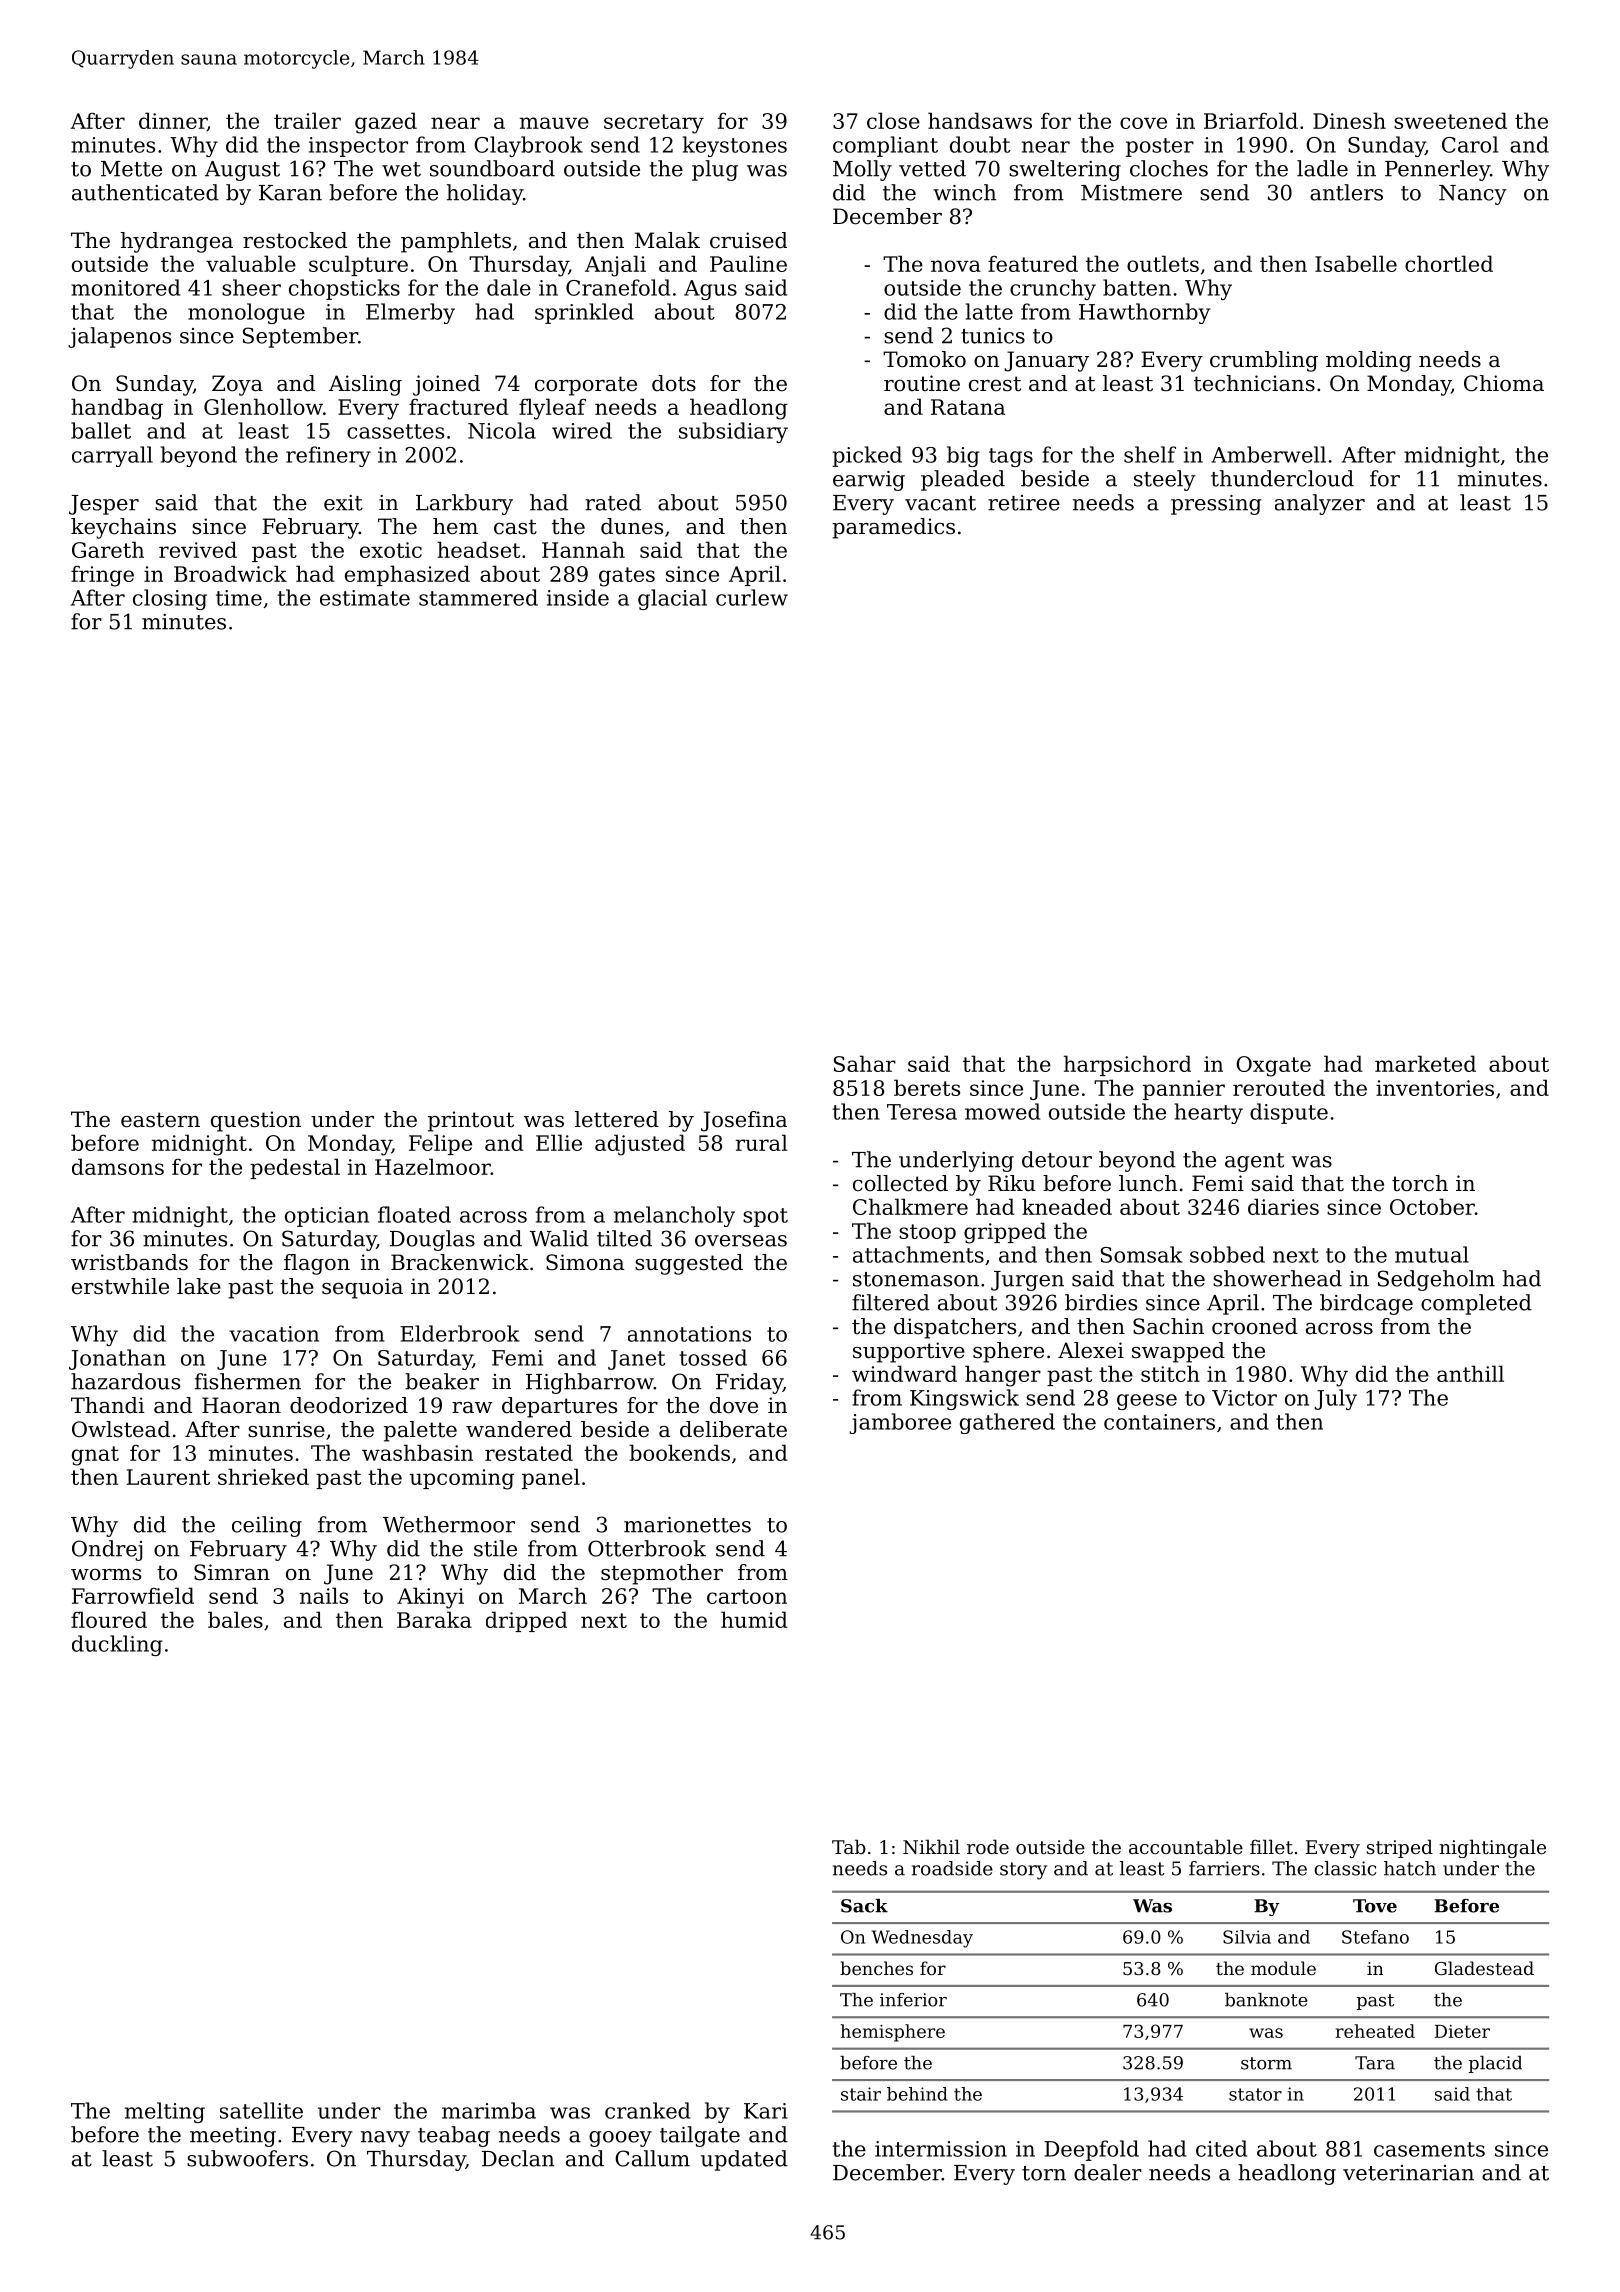  Describe the element at coordinates (365, 598) in the document. I see `estimate` at that location.
